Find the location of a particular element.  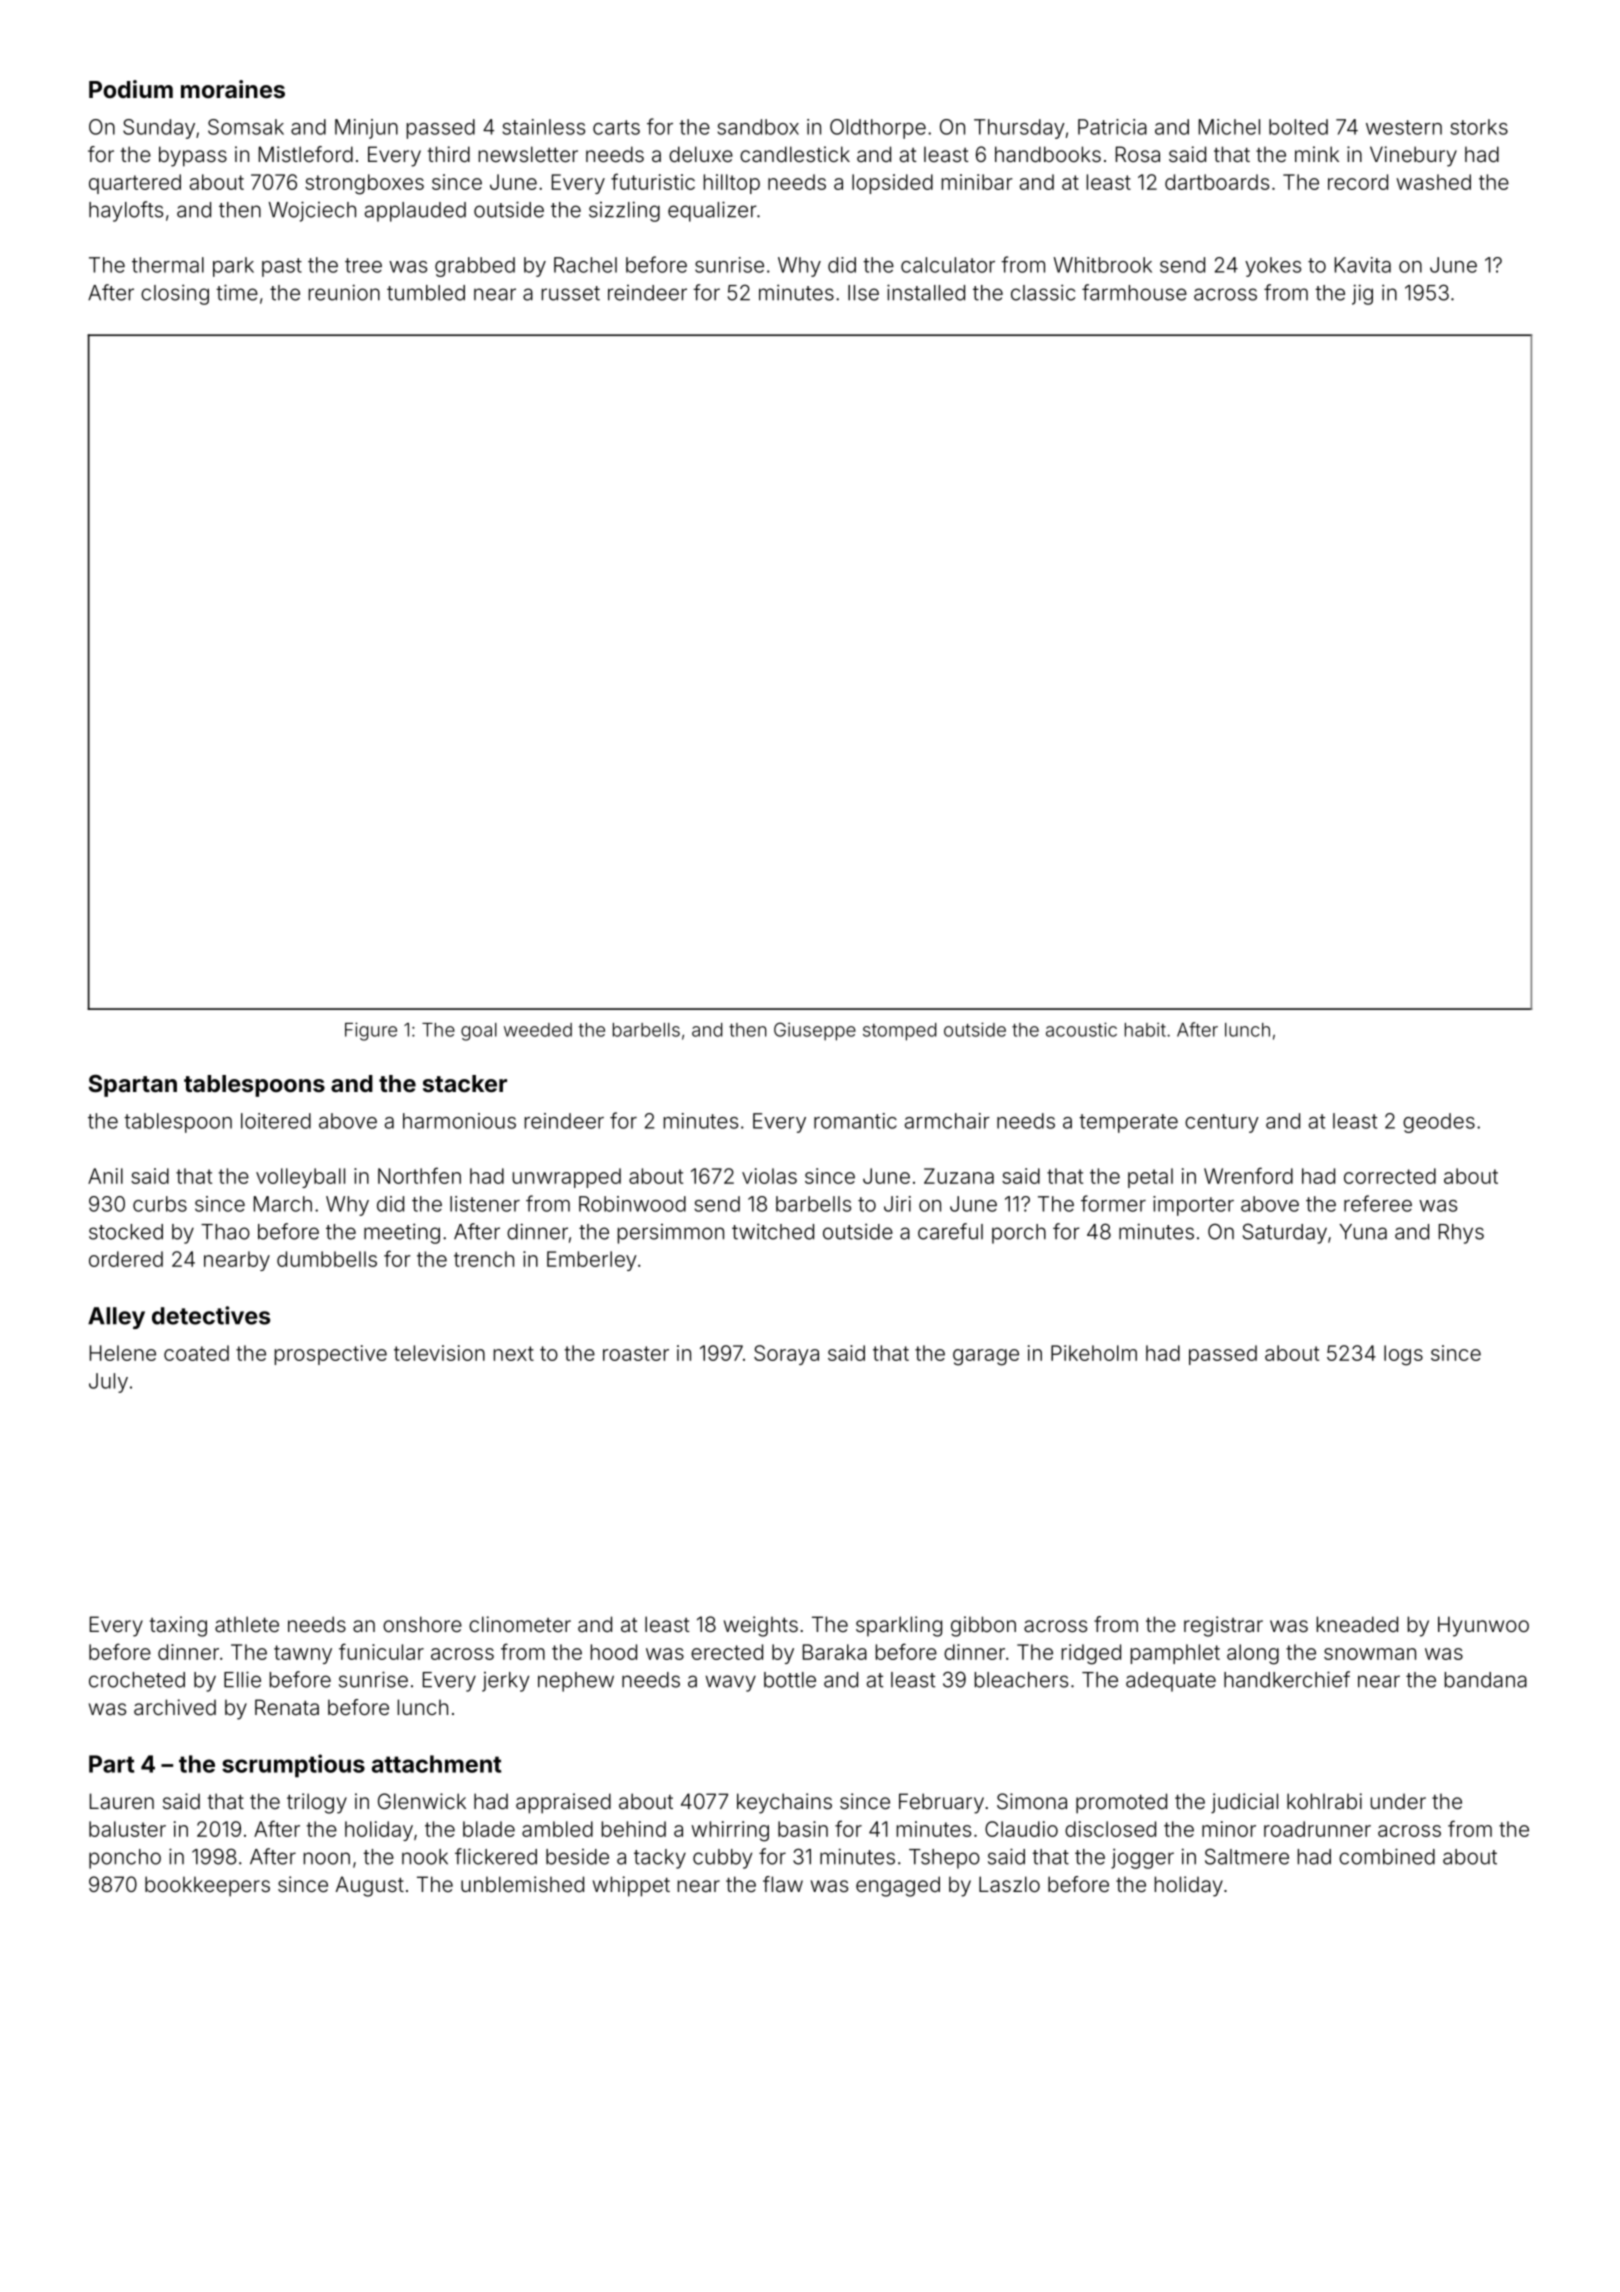

February is located at coordinates (941, 1803).
